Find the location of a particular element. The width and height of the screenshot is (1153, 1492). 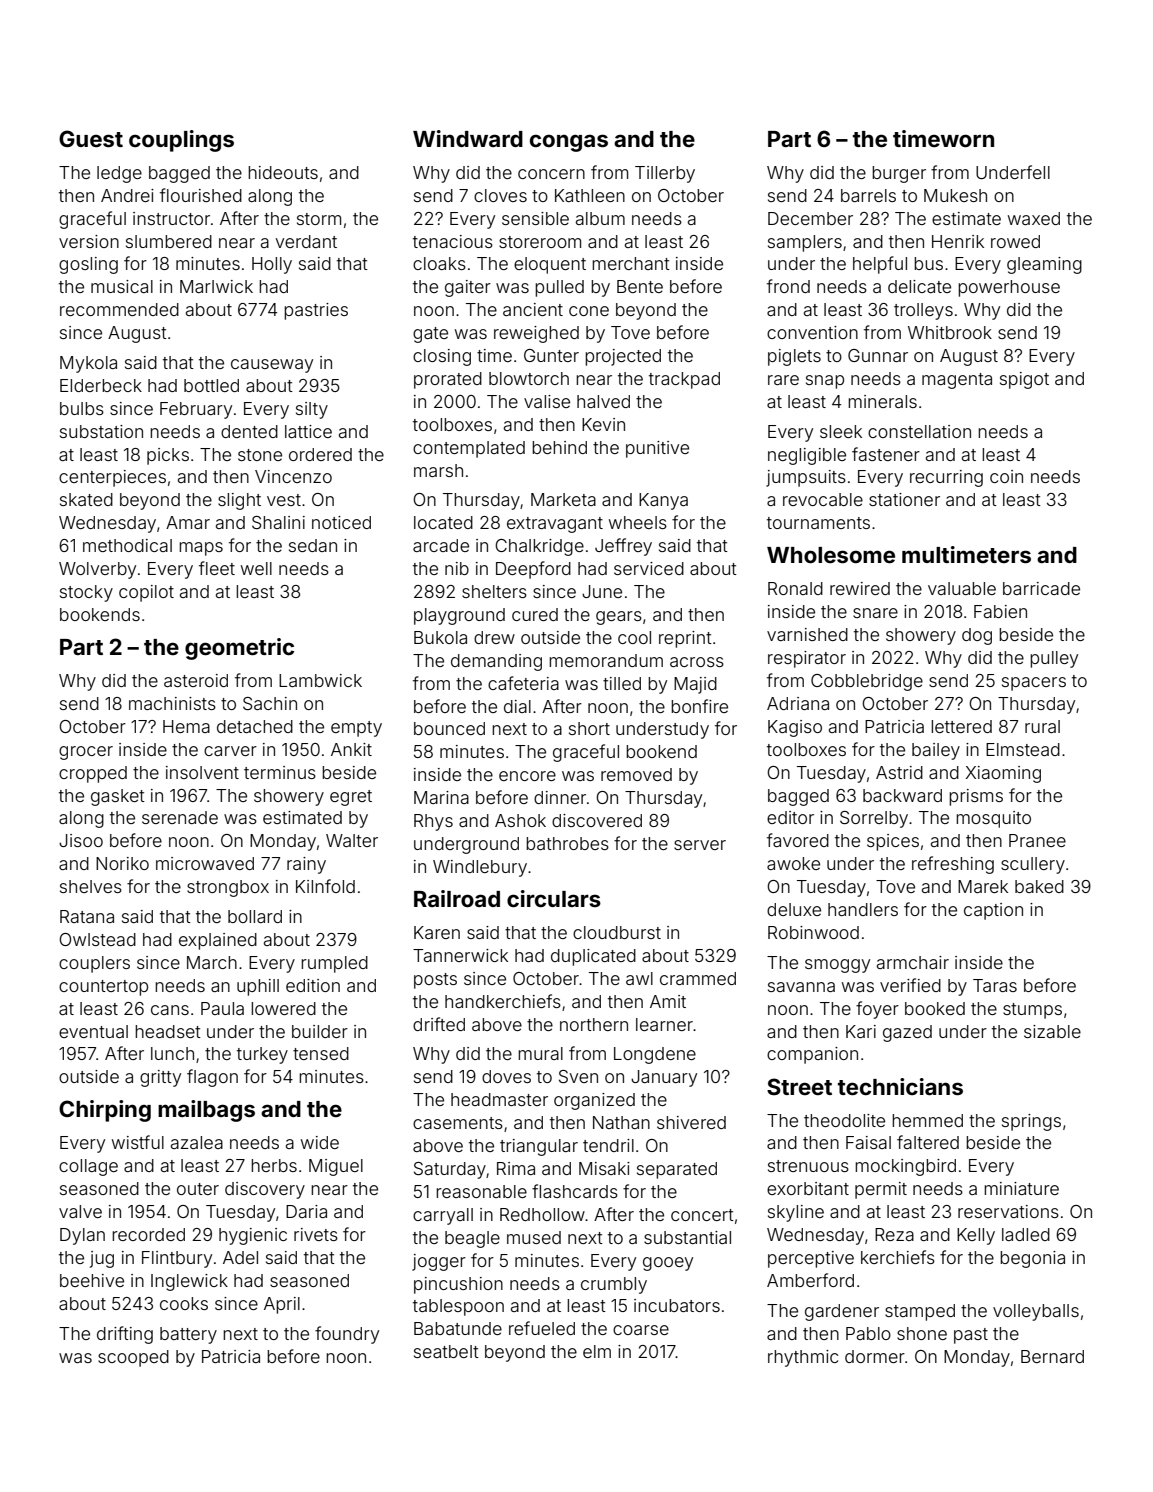

short is located at coordinates (589, 728).
